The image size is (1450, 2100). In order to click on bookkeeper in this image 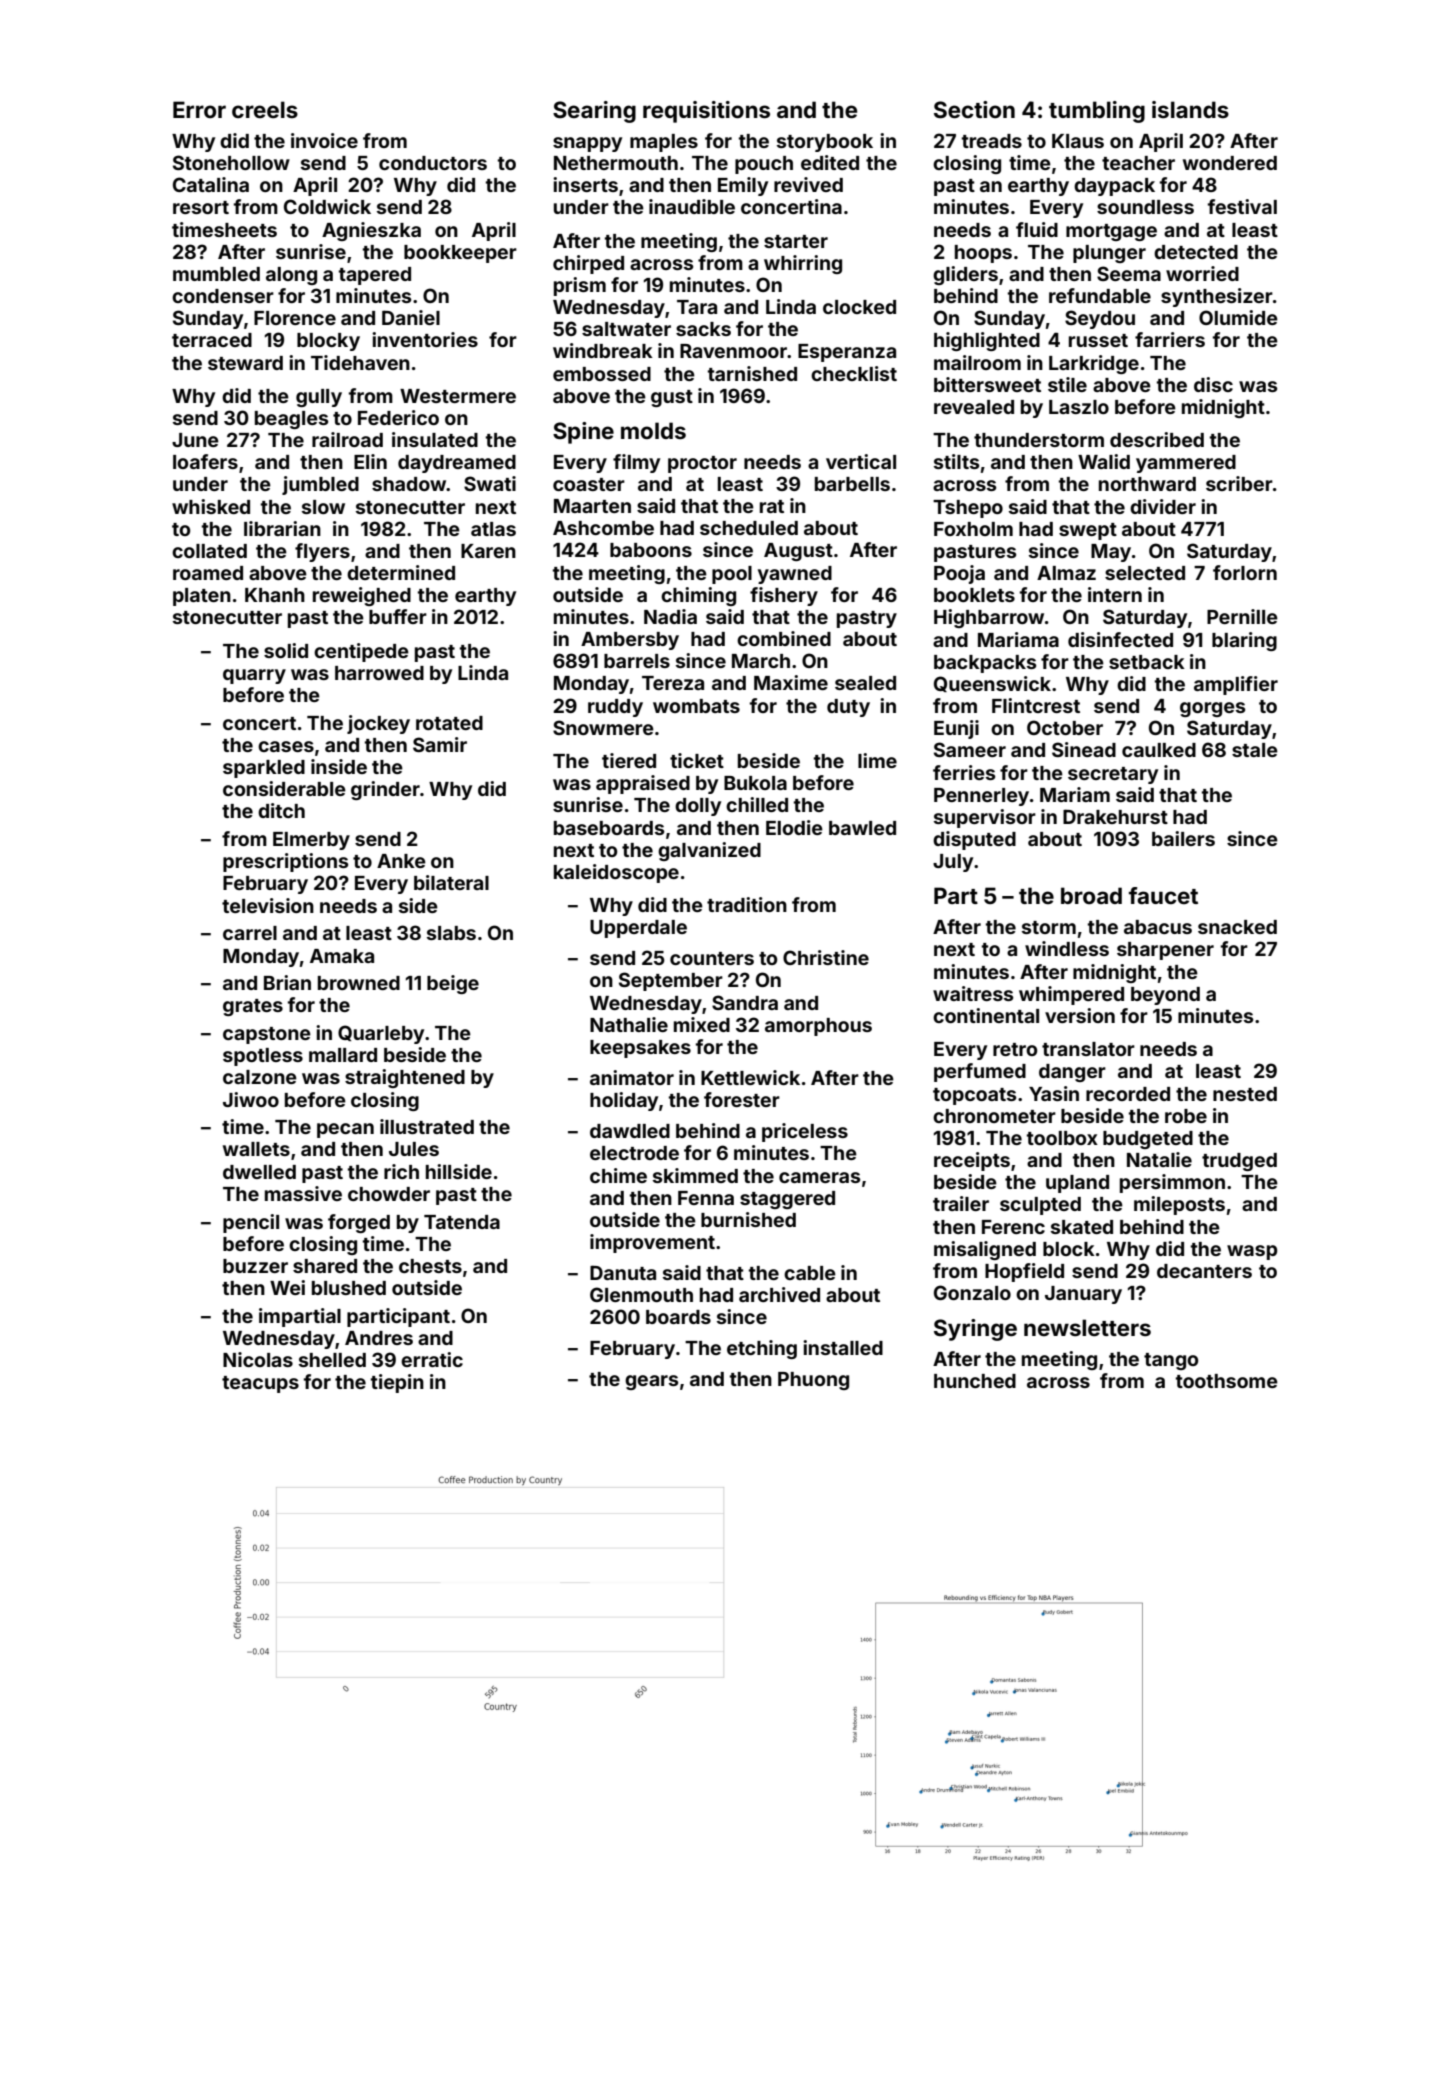, I will do `click(460, 254)`.
